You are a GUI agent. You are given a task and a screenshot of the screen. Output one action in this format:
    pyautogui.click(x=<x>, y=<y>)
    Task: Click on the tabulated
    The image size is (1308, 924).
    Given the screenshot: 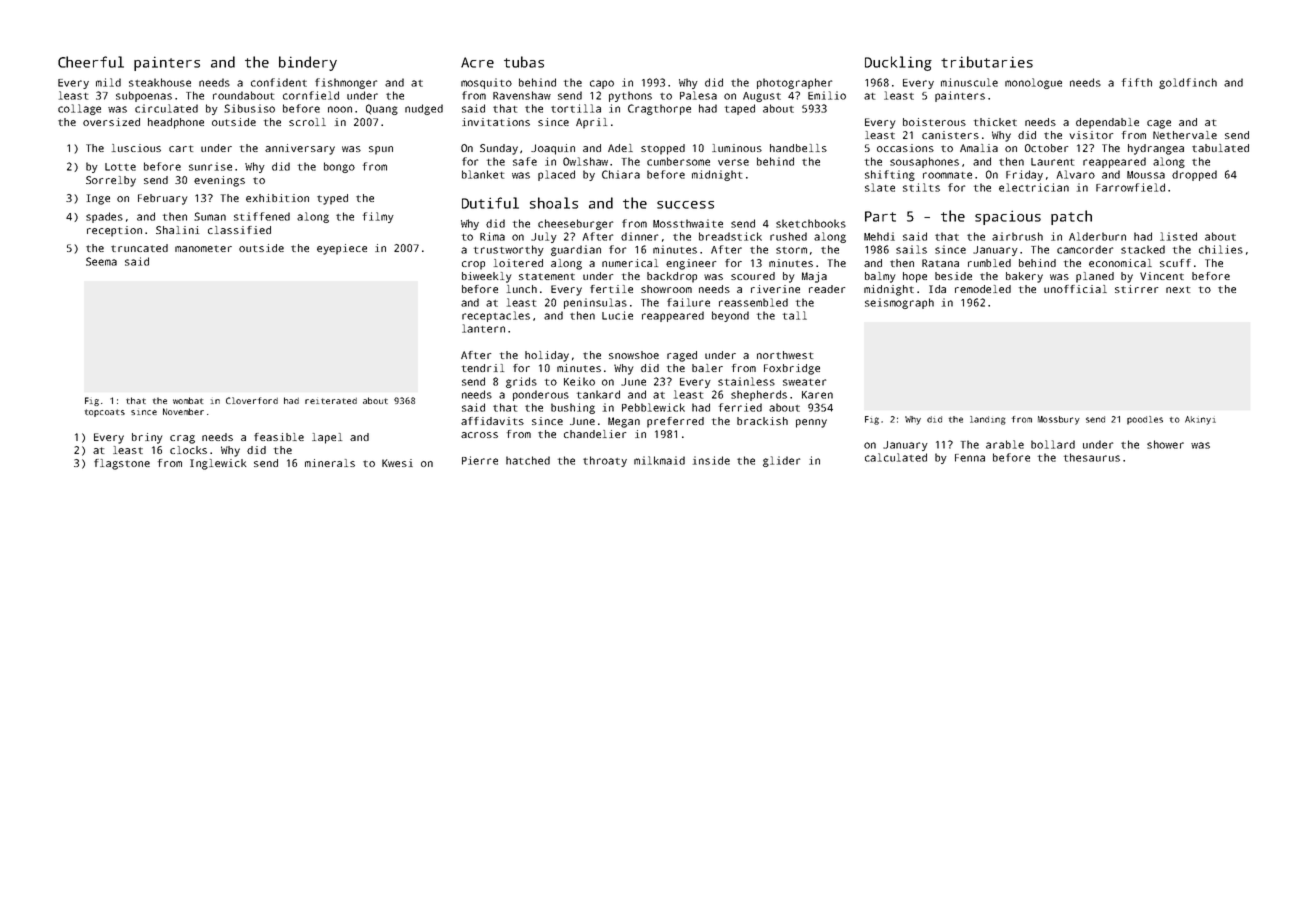 What is the action you would take?
    pyautogui.click(x=1220, y=148)
